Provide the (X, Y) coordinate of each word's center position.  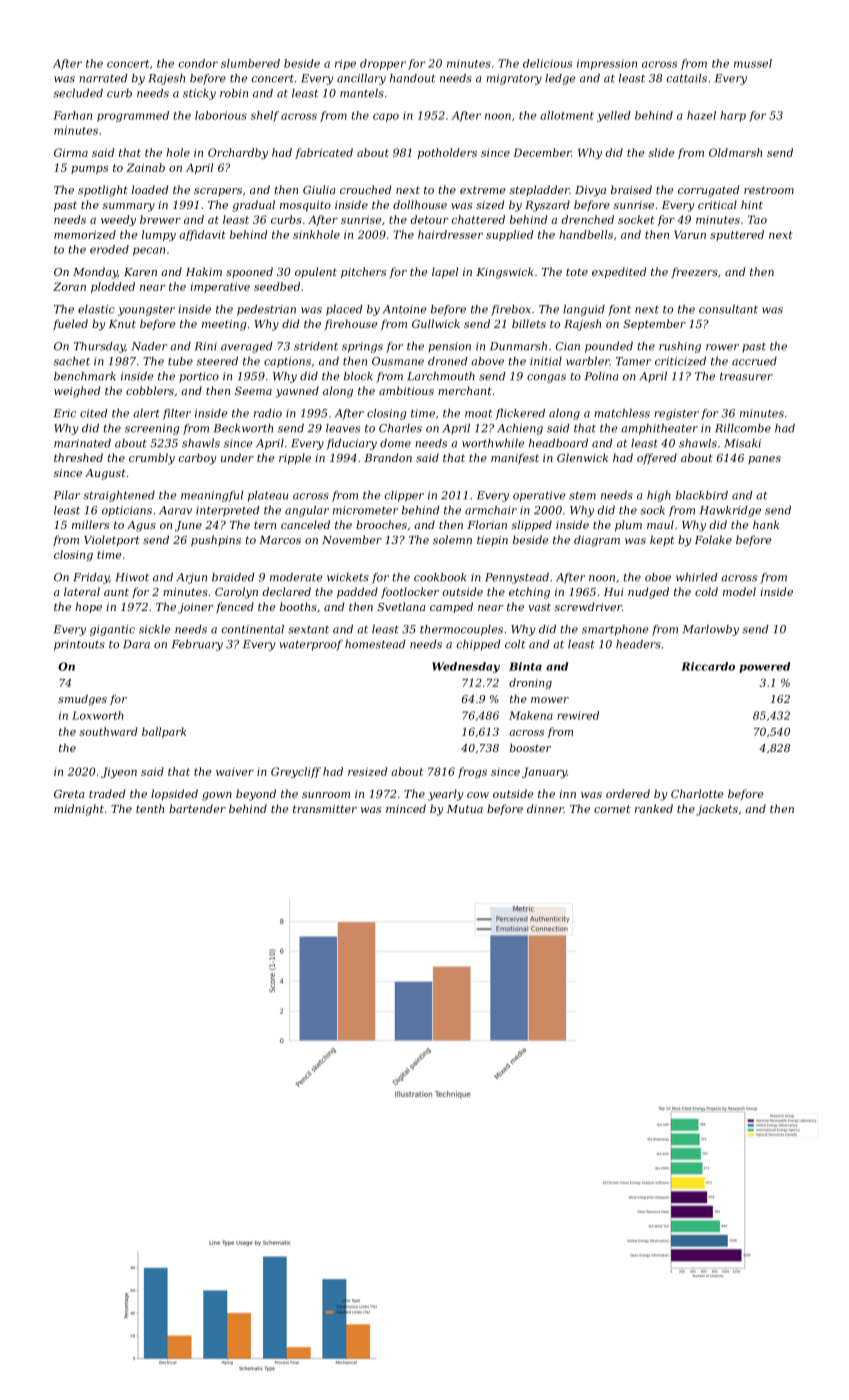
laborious (221, 115)
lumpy (159, 235)
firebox (511, 310)
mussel (753, 63)
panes (764, 460)
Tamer (633, 361)
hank (766, 524)
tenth (150, 808)
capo (386, 117)
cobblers (150, 390)
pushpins (216, 540)
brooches (381, 524)
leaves (343, 428)
